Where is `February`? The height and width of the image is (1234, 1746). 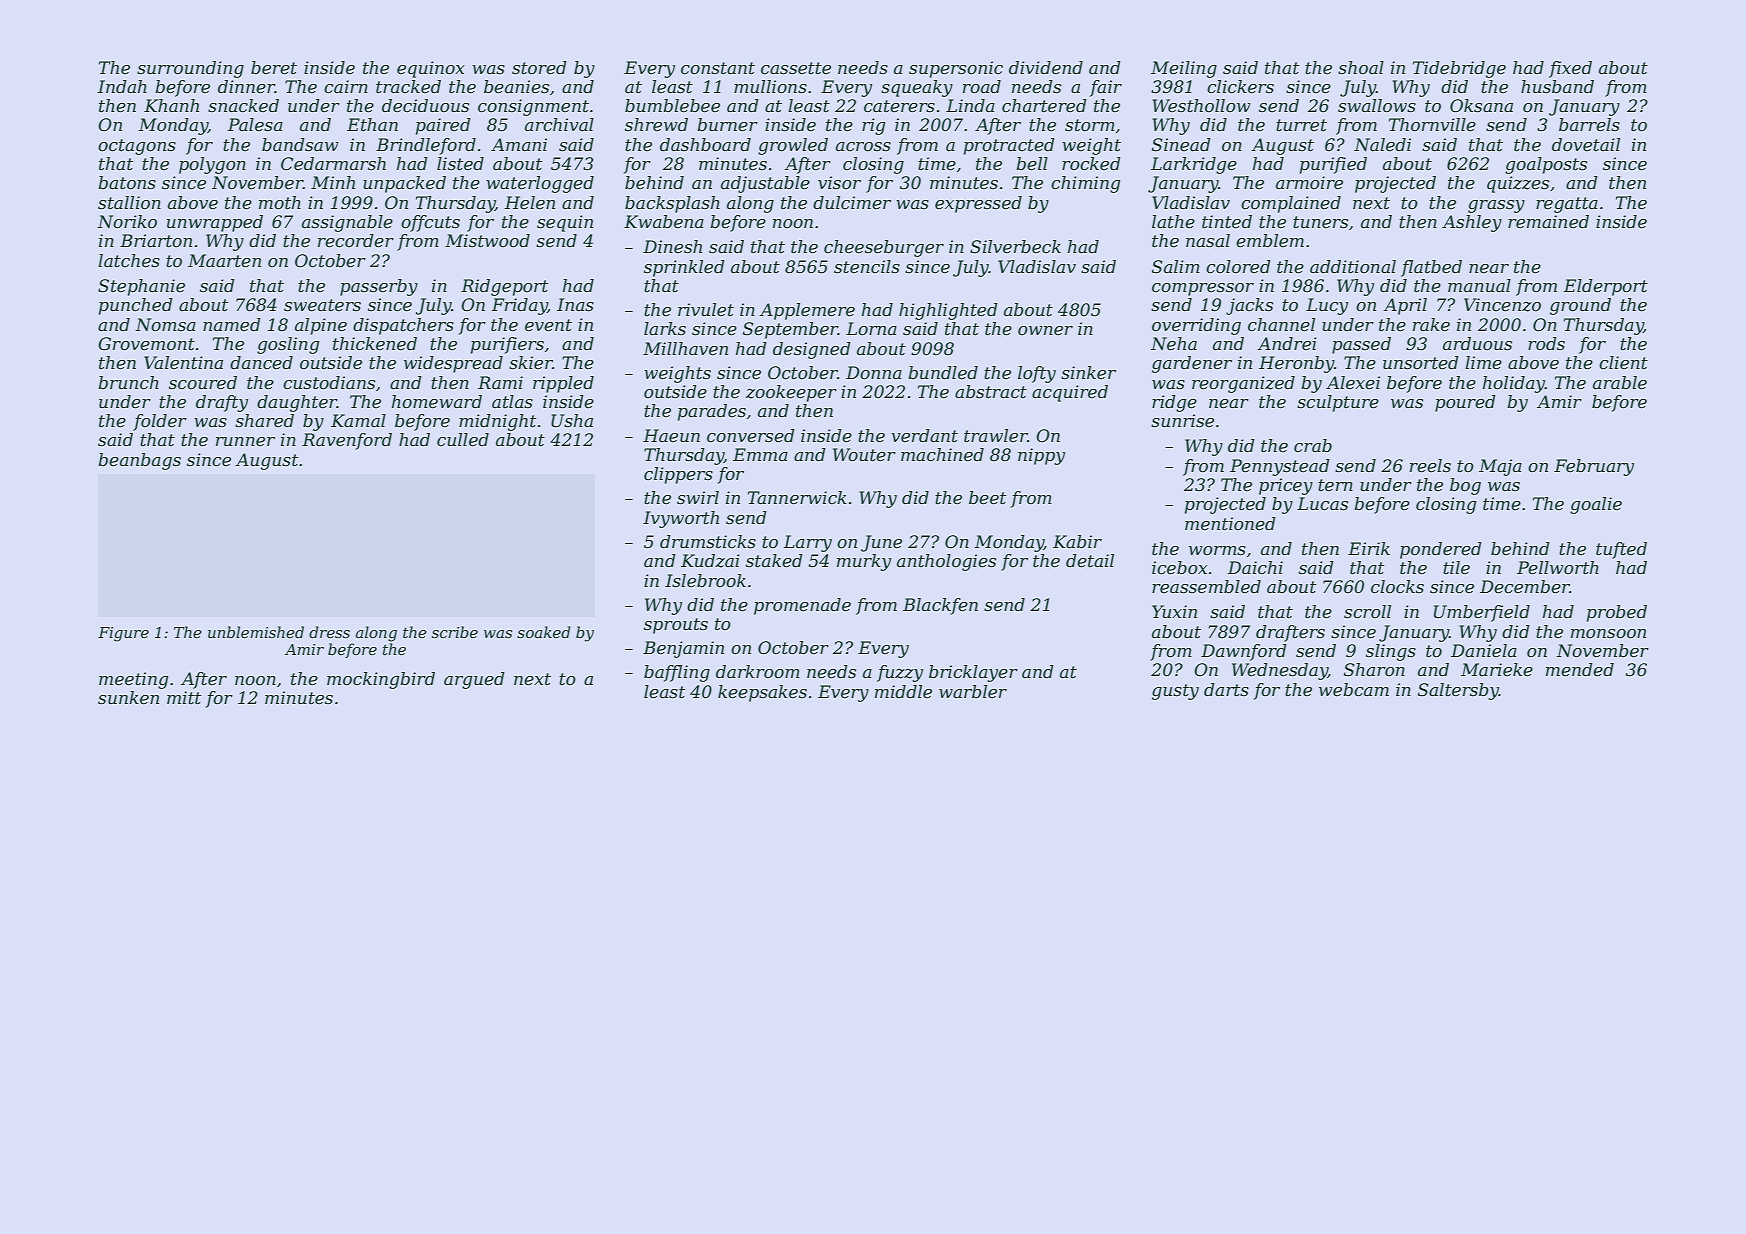 February is located at coordinates (1594, 467).
